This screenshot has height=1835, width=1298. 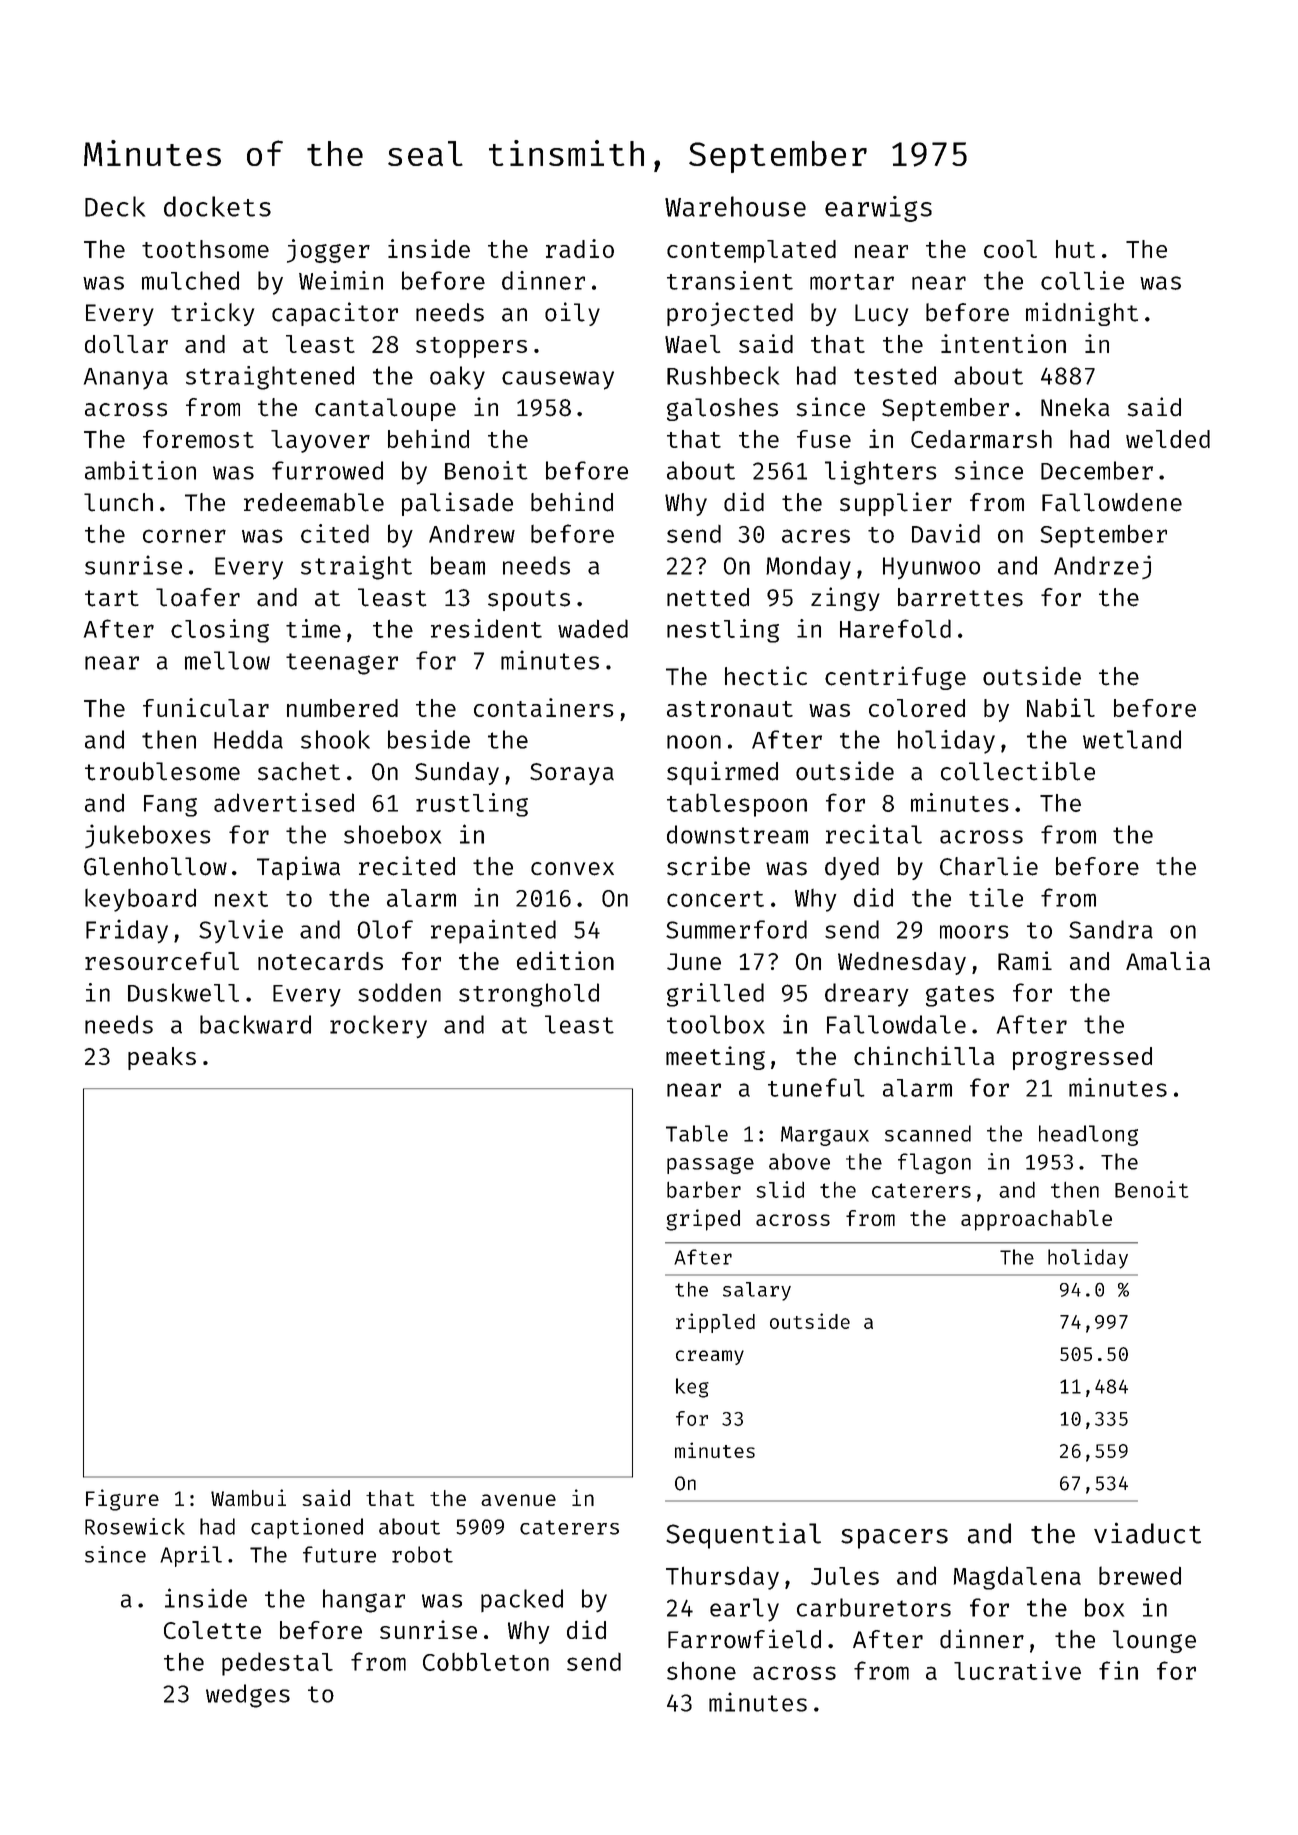 What do you see at coordinates (314, 502) in the screenshot?
I see `redeemable` at bounding box center [314, 502].
